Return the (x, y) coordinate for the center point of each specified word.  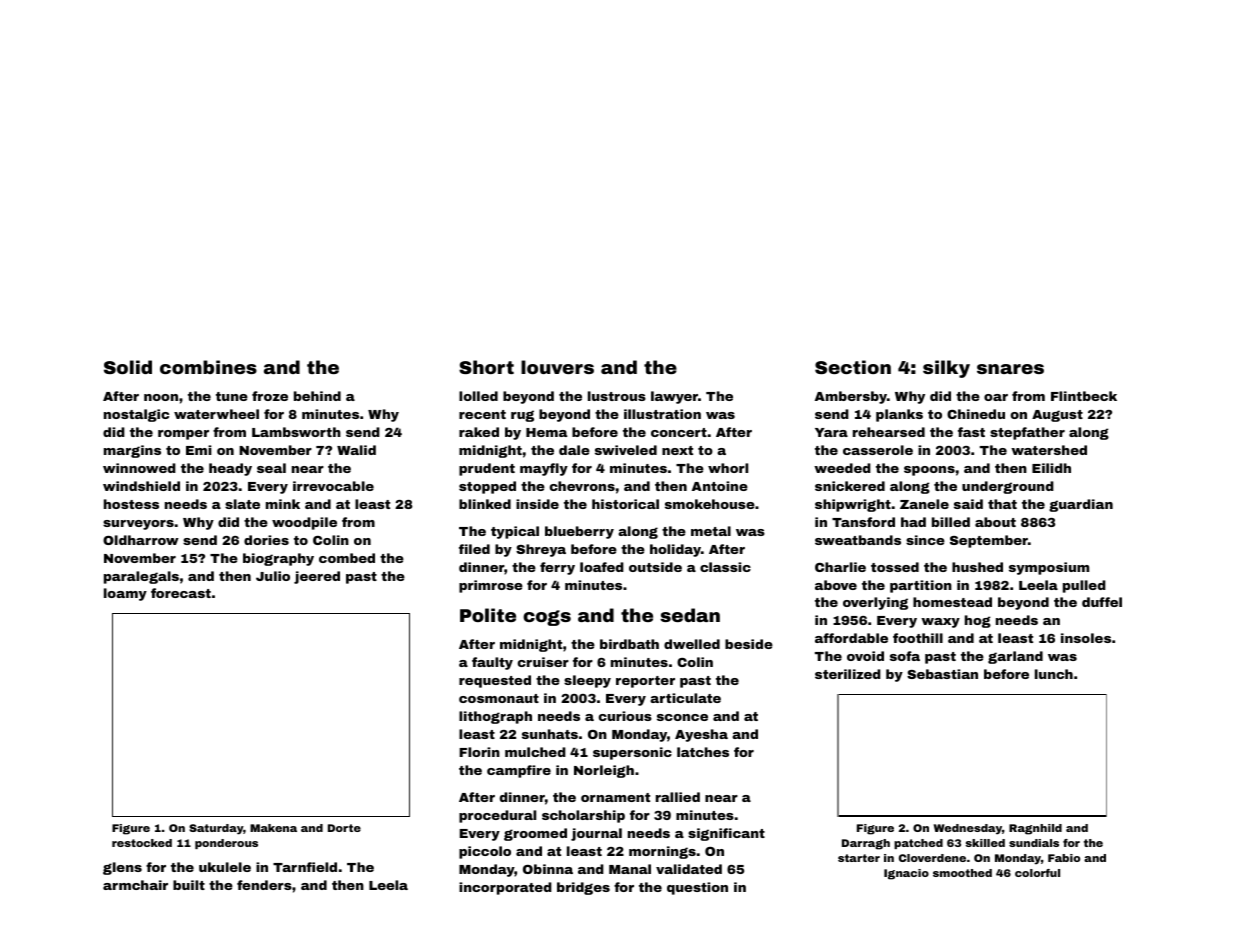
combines (208, 367)
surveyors (138, 525)
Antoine (720, 486)
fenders (264, 885)
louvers (557, 367)
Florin (479, 752)
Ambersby (851, 397)
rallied (678, 797)
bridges (583, 888)
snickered (850, 486)
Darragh (866, 844)
